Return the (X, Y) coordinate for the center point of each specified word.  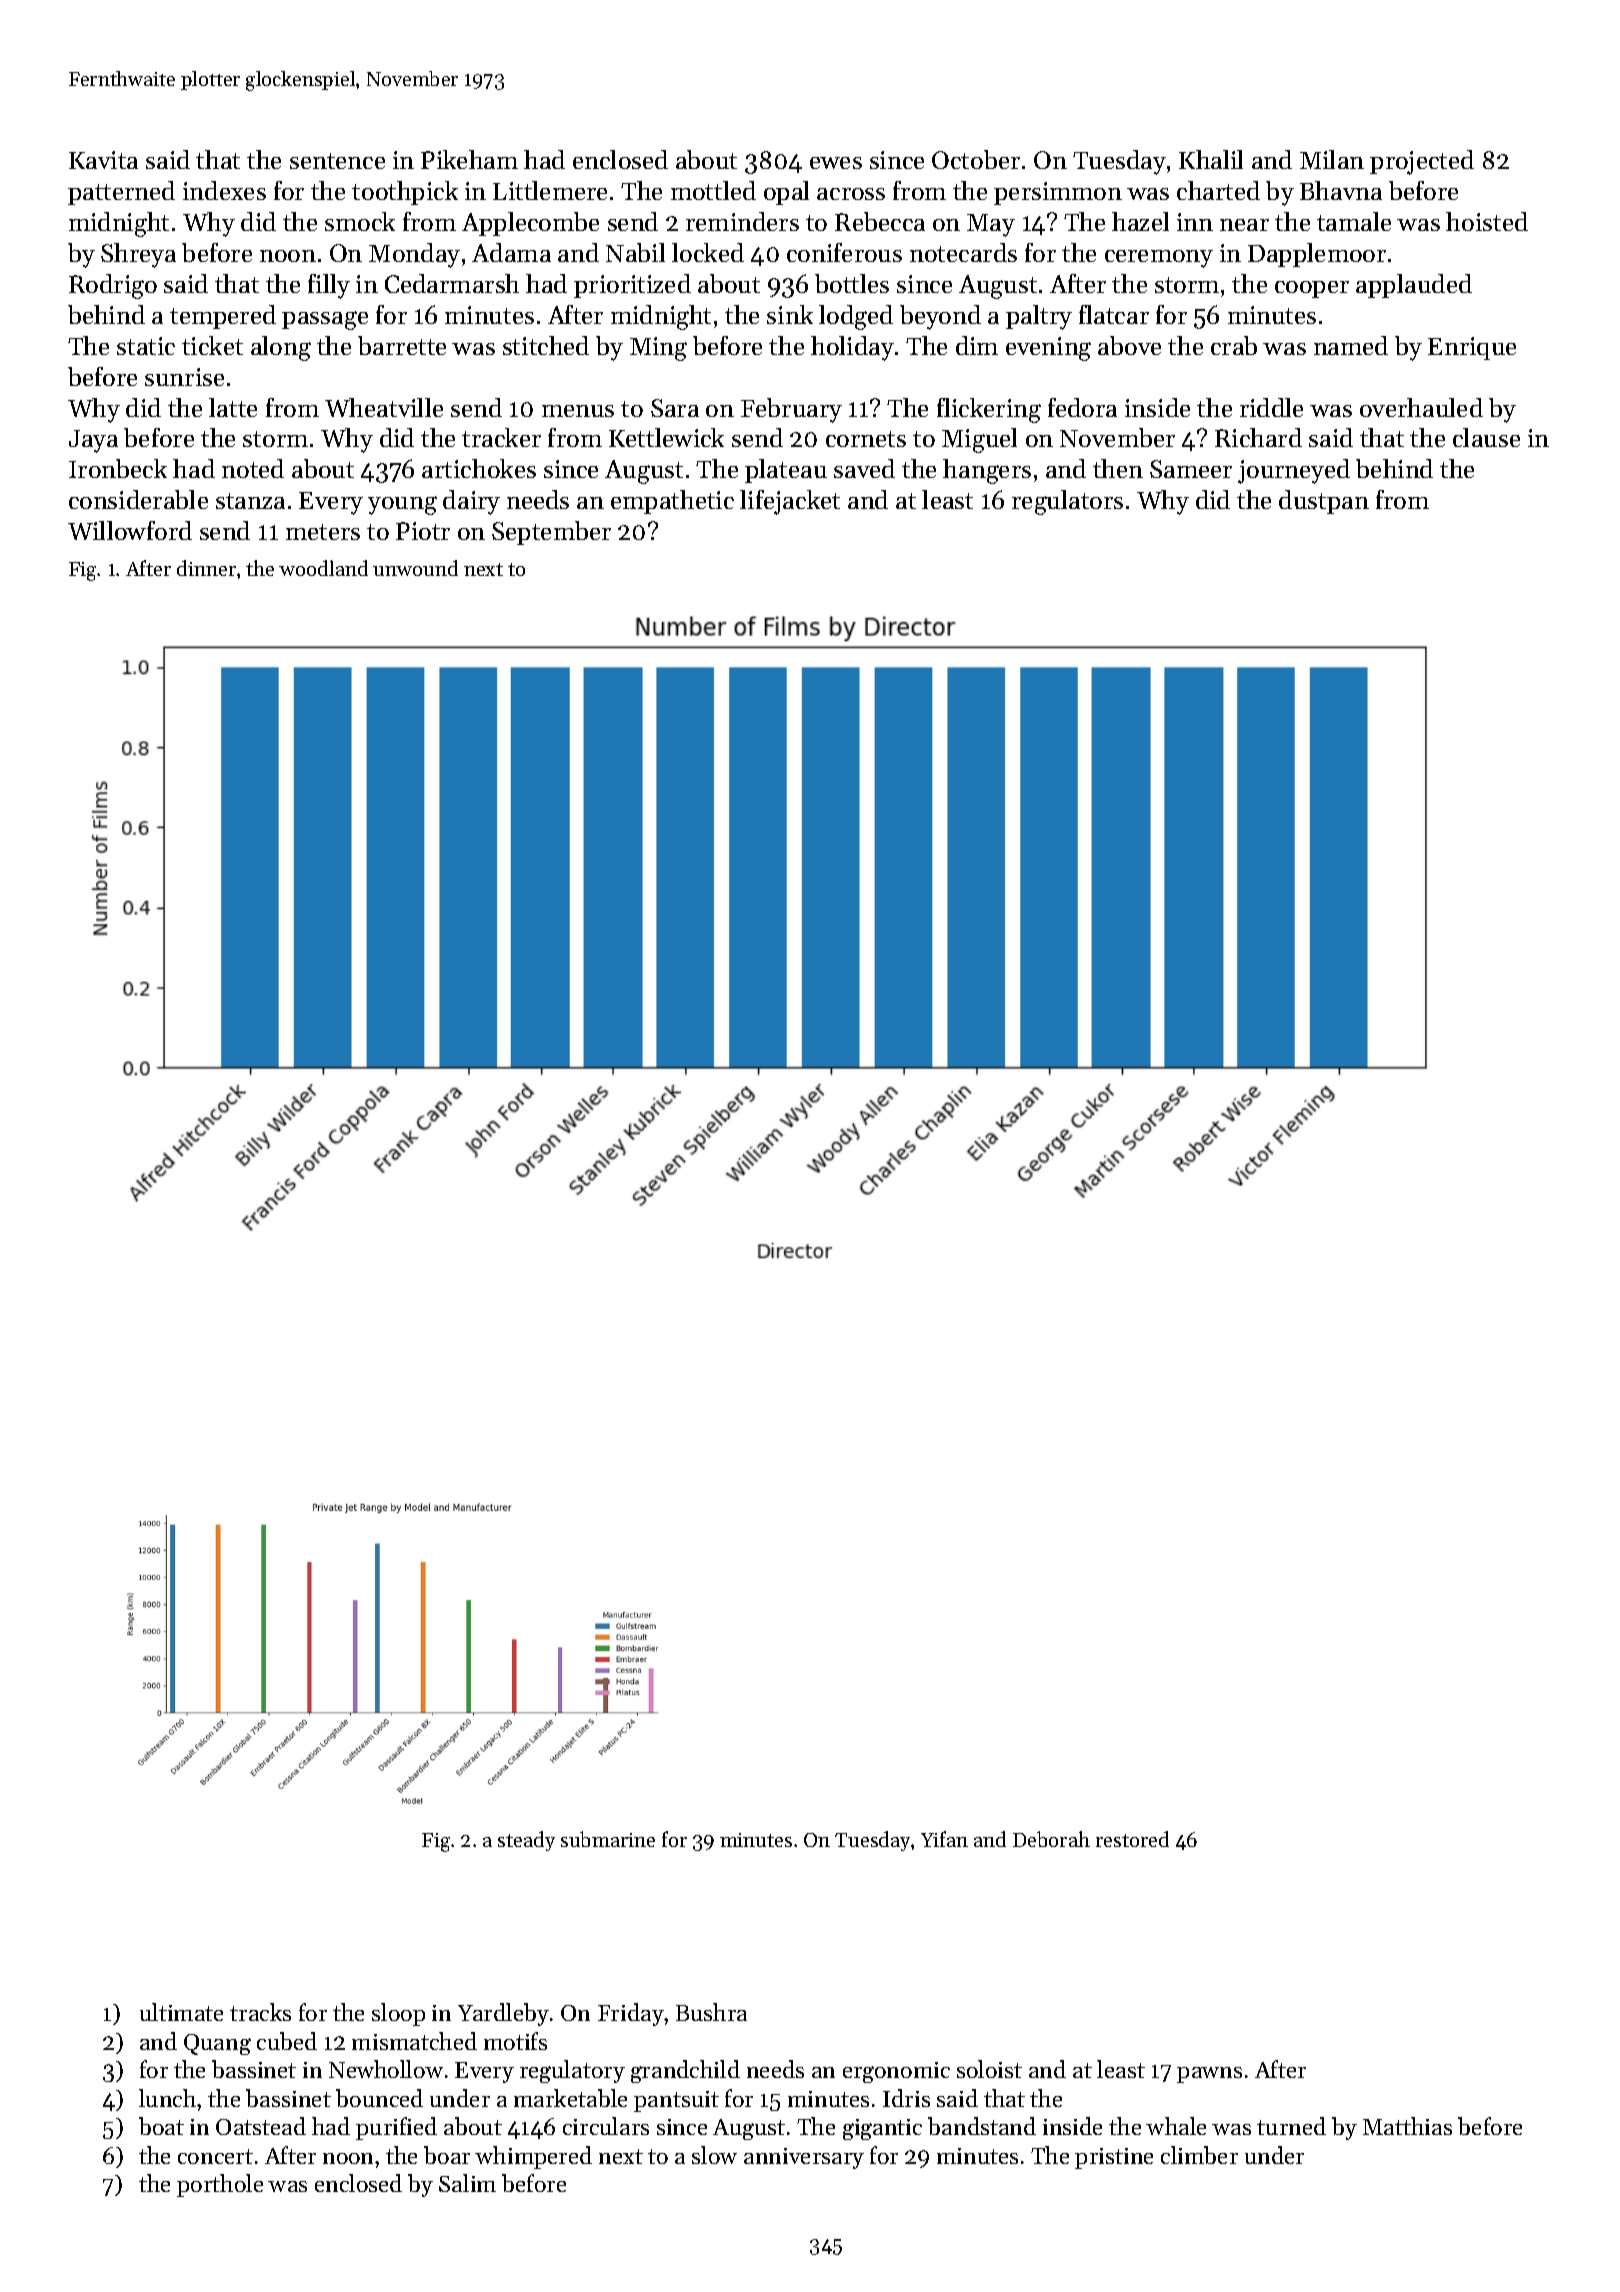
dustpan (1324, 502)
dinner (206, 568)
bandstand (982, 2126)
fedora (1082, 407)
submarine (608, 1839)
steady (526, 1841)
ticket (212, 345)
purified (396, 2128)
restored (1132, 1839)
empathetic (672, 502)
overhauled (1421, 407)
